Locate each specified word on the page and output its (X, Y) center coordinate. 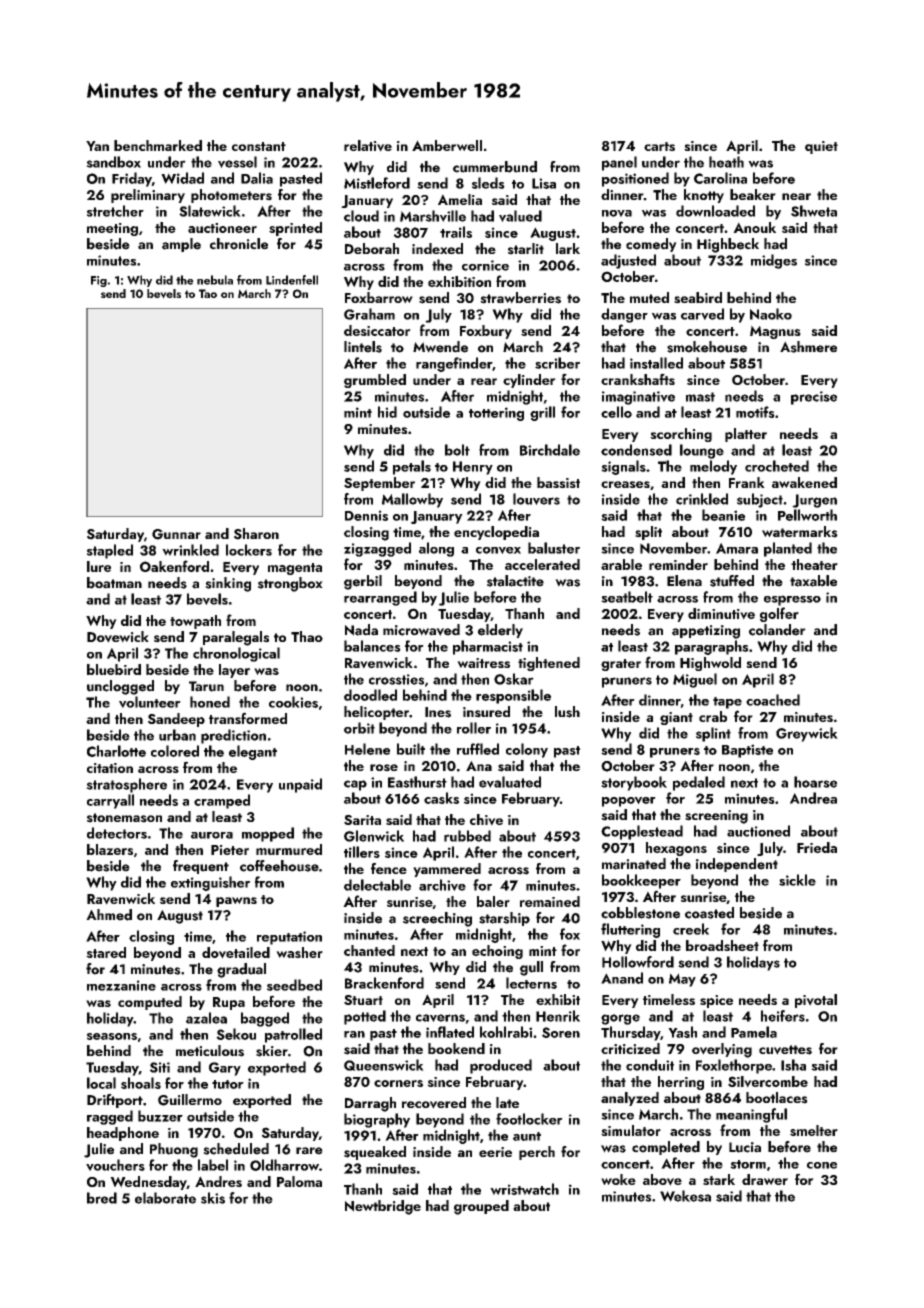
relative (368, 146)
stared (106, 952)
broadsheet (722, 945)
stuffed (732, 581)
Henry (473, 468)
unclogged (120, 687)
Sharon (256, 534)
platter (746, 435)
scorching (681, 435)
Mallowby (412, 500)
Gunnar (176, 534)
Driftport (115, 1101)
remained (550, 901)
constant (259, 146)
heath (726, 162)
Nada (361, 630)
